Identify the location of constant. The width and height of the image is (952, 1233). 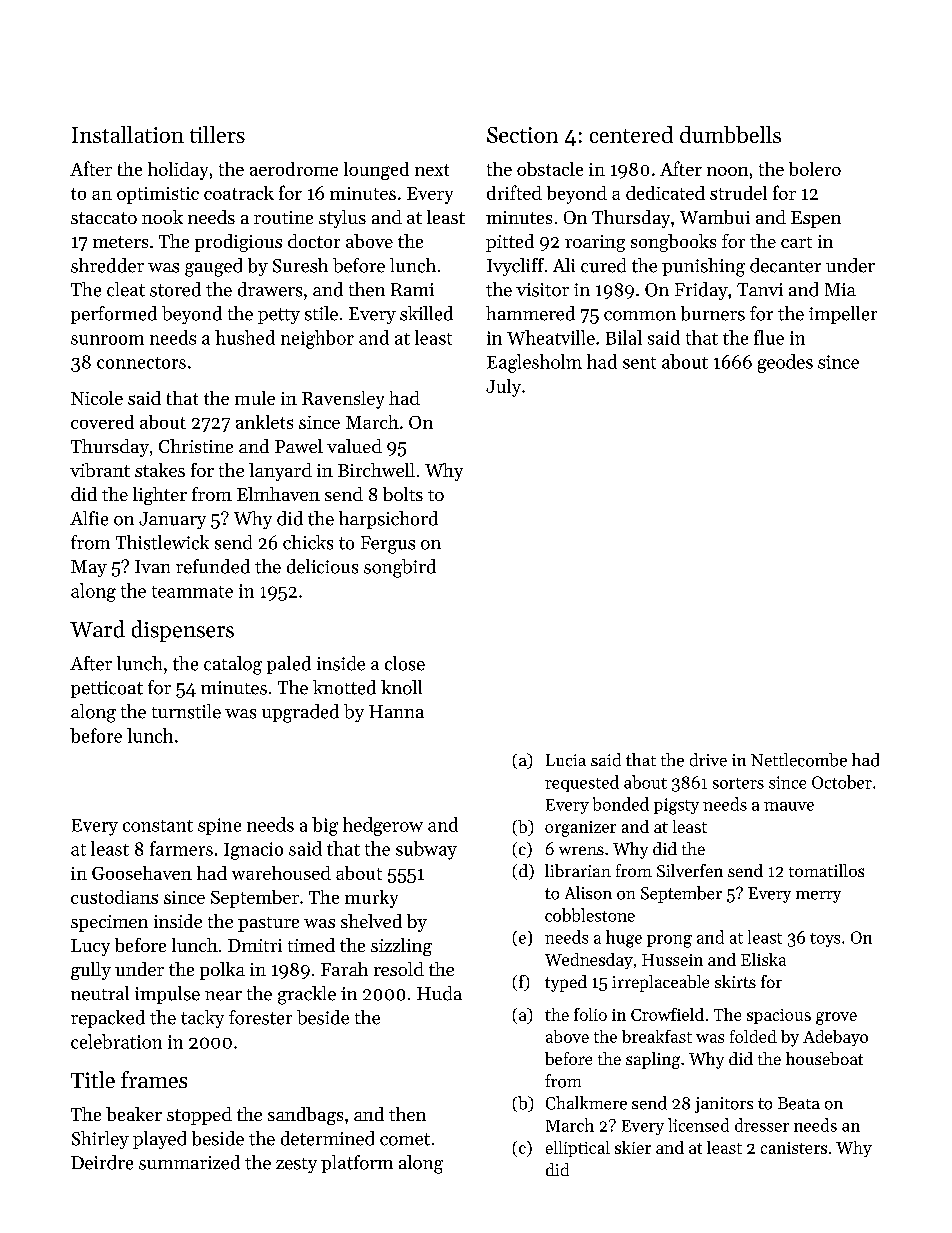
(158, 826).
